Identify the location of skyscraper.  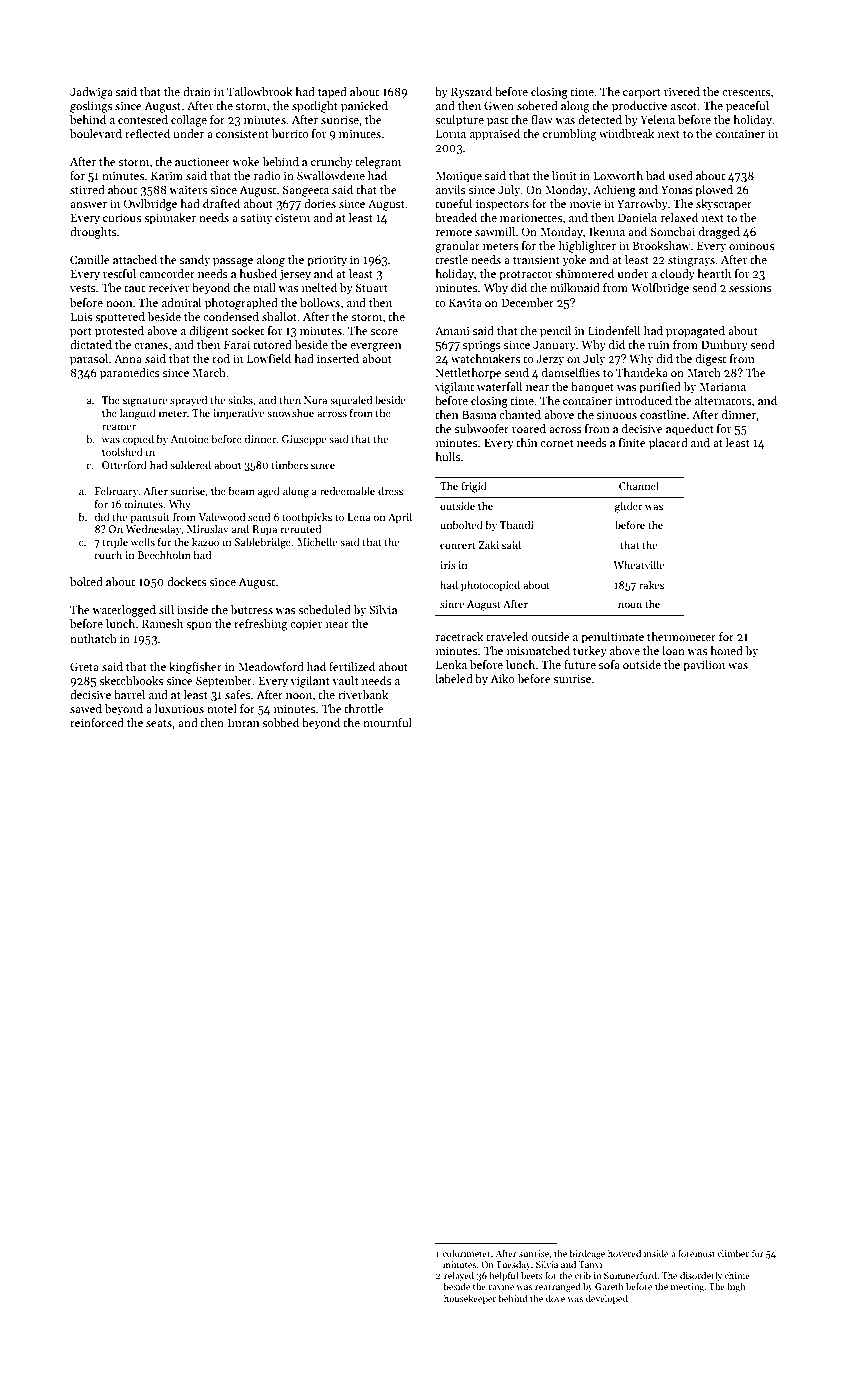
(724, 205).
